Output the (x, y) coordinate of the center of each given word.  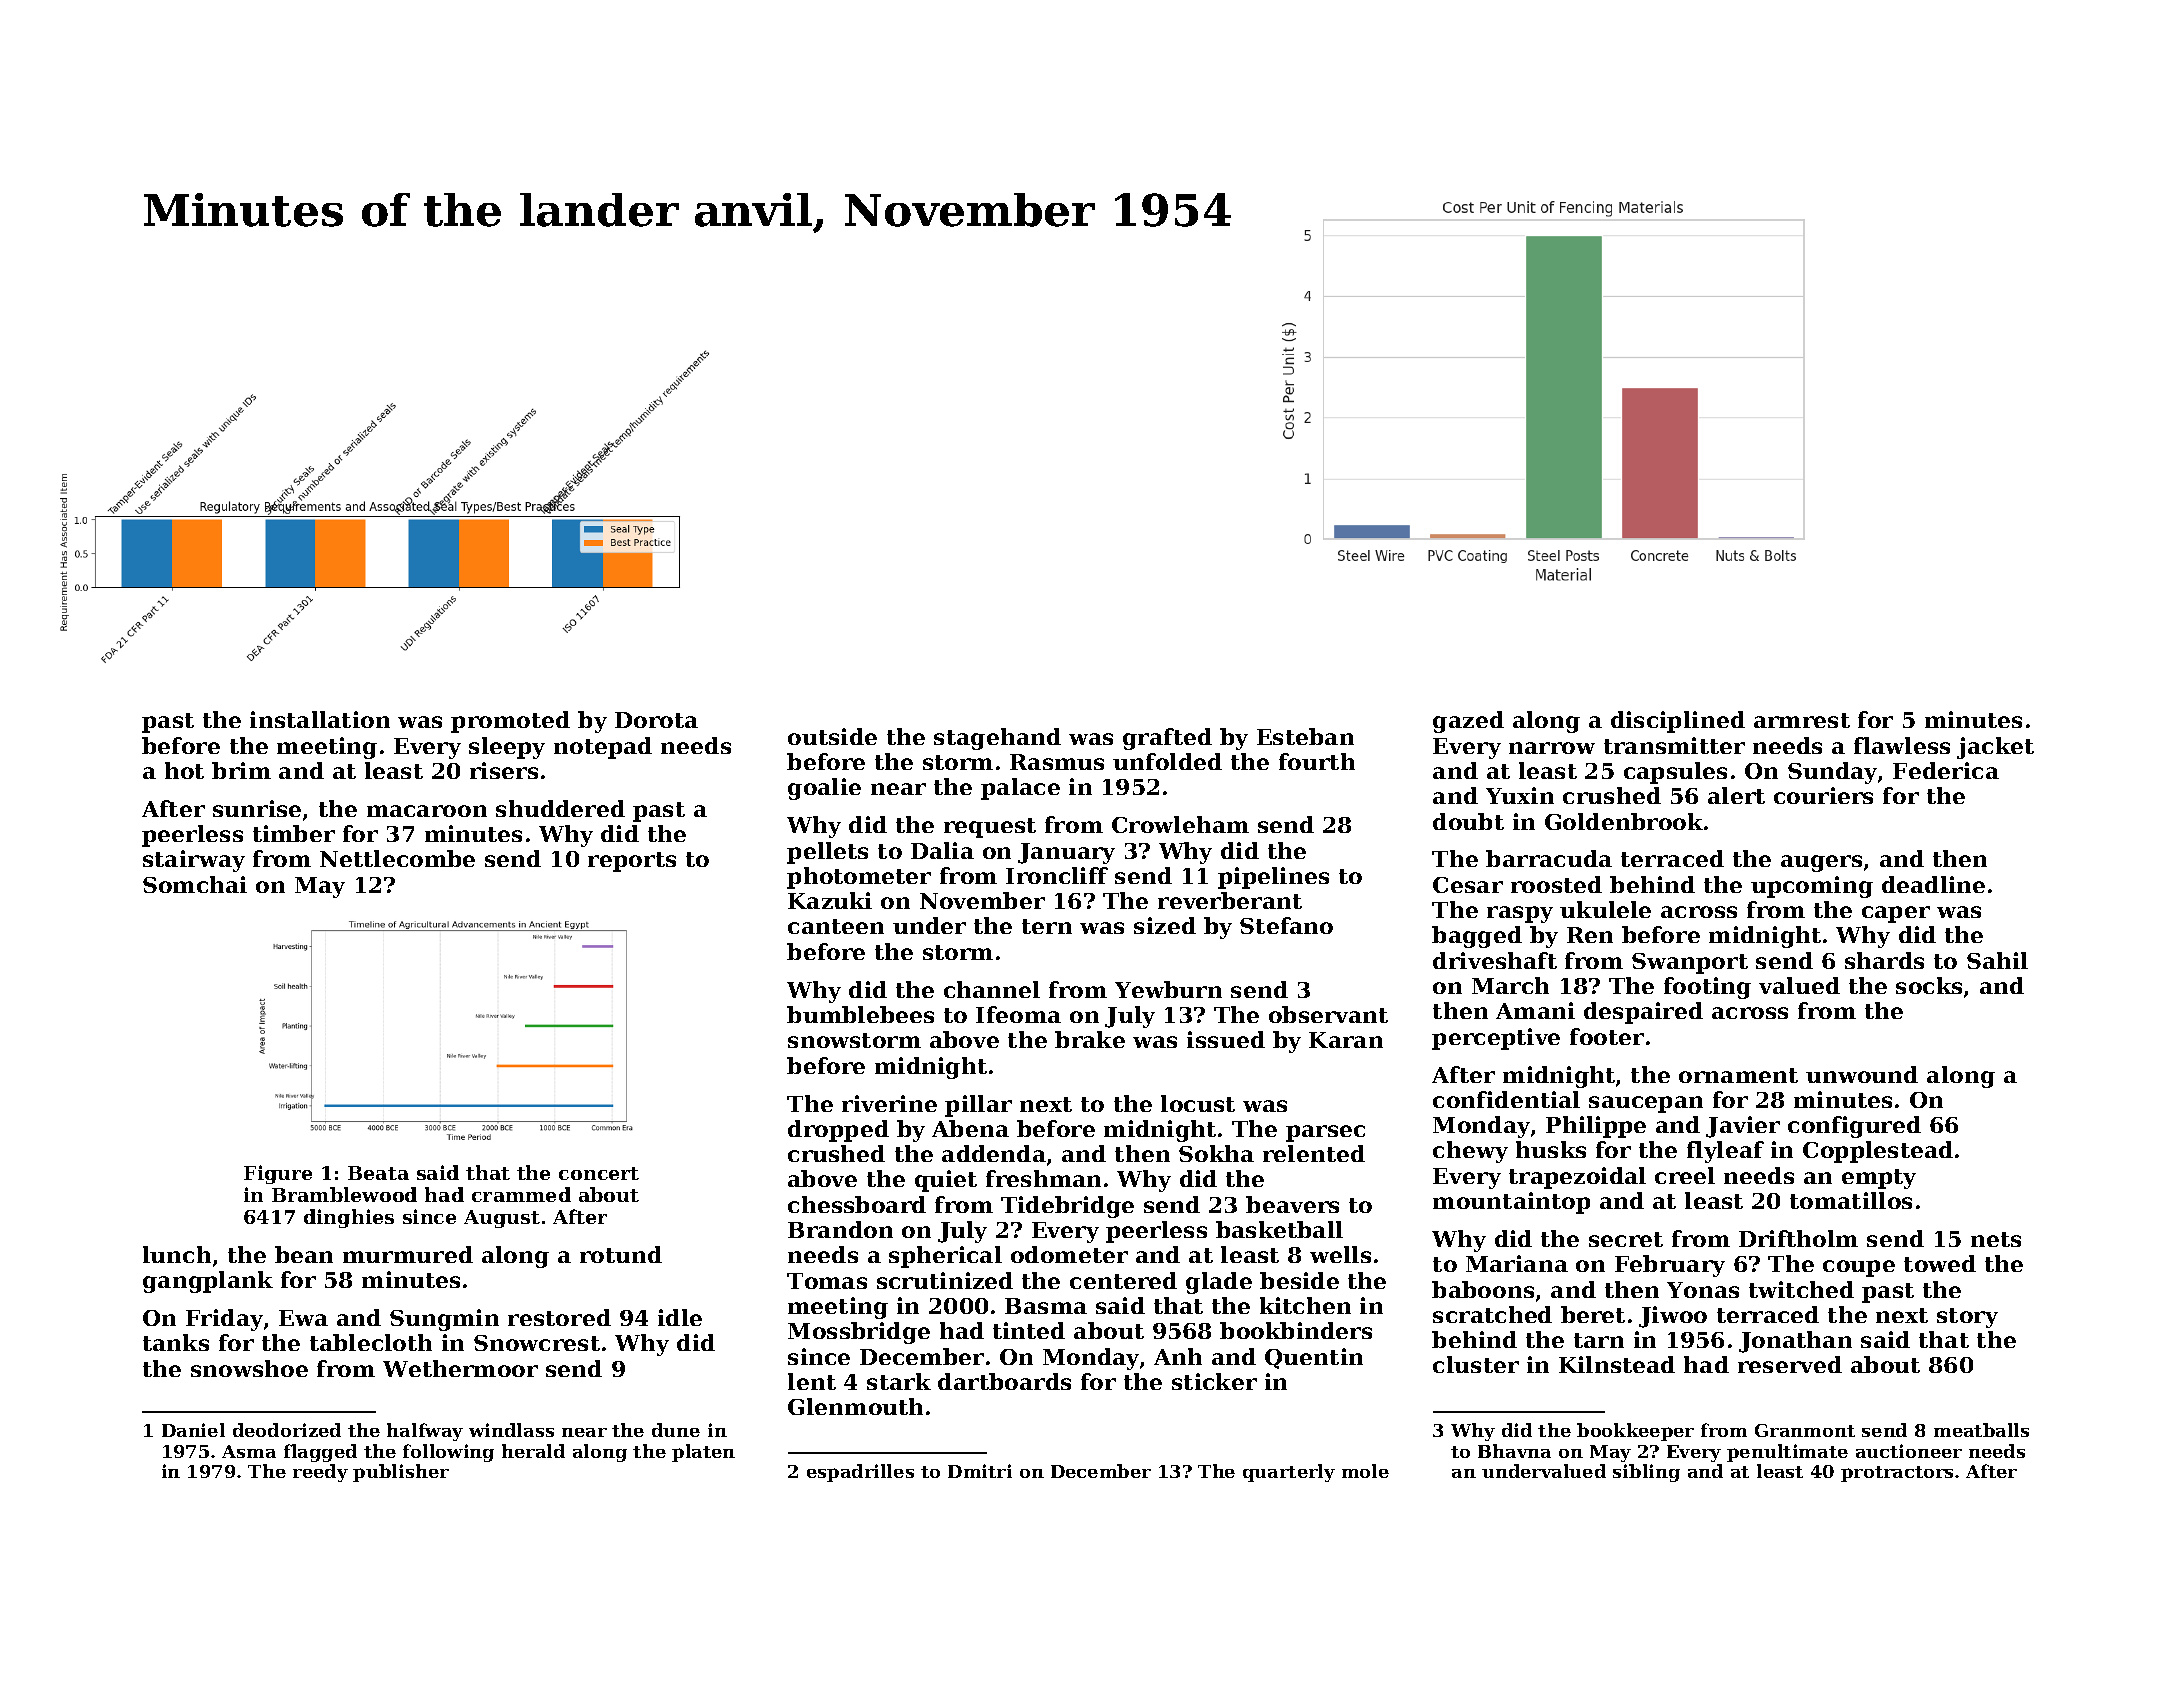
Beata (378, 1173)
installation (320, 719)
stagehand (997, 739)
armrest (1802, 720)
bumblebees (860, 1014)
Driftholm (1798, 1238)
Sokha (1216, 1153)
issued (1226, 1039)
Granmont (1805, 1430)
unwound (1862, 1074)
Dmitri (980, 1471)
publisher (401, 1473)
